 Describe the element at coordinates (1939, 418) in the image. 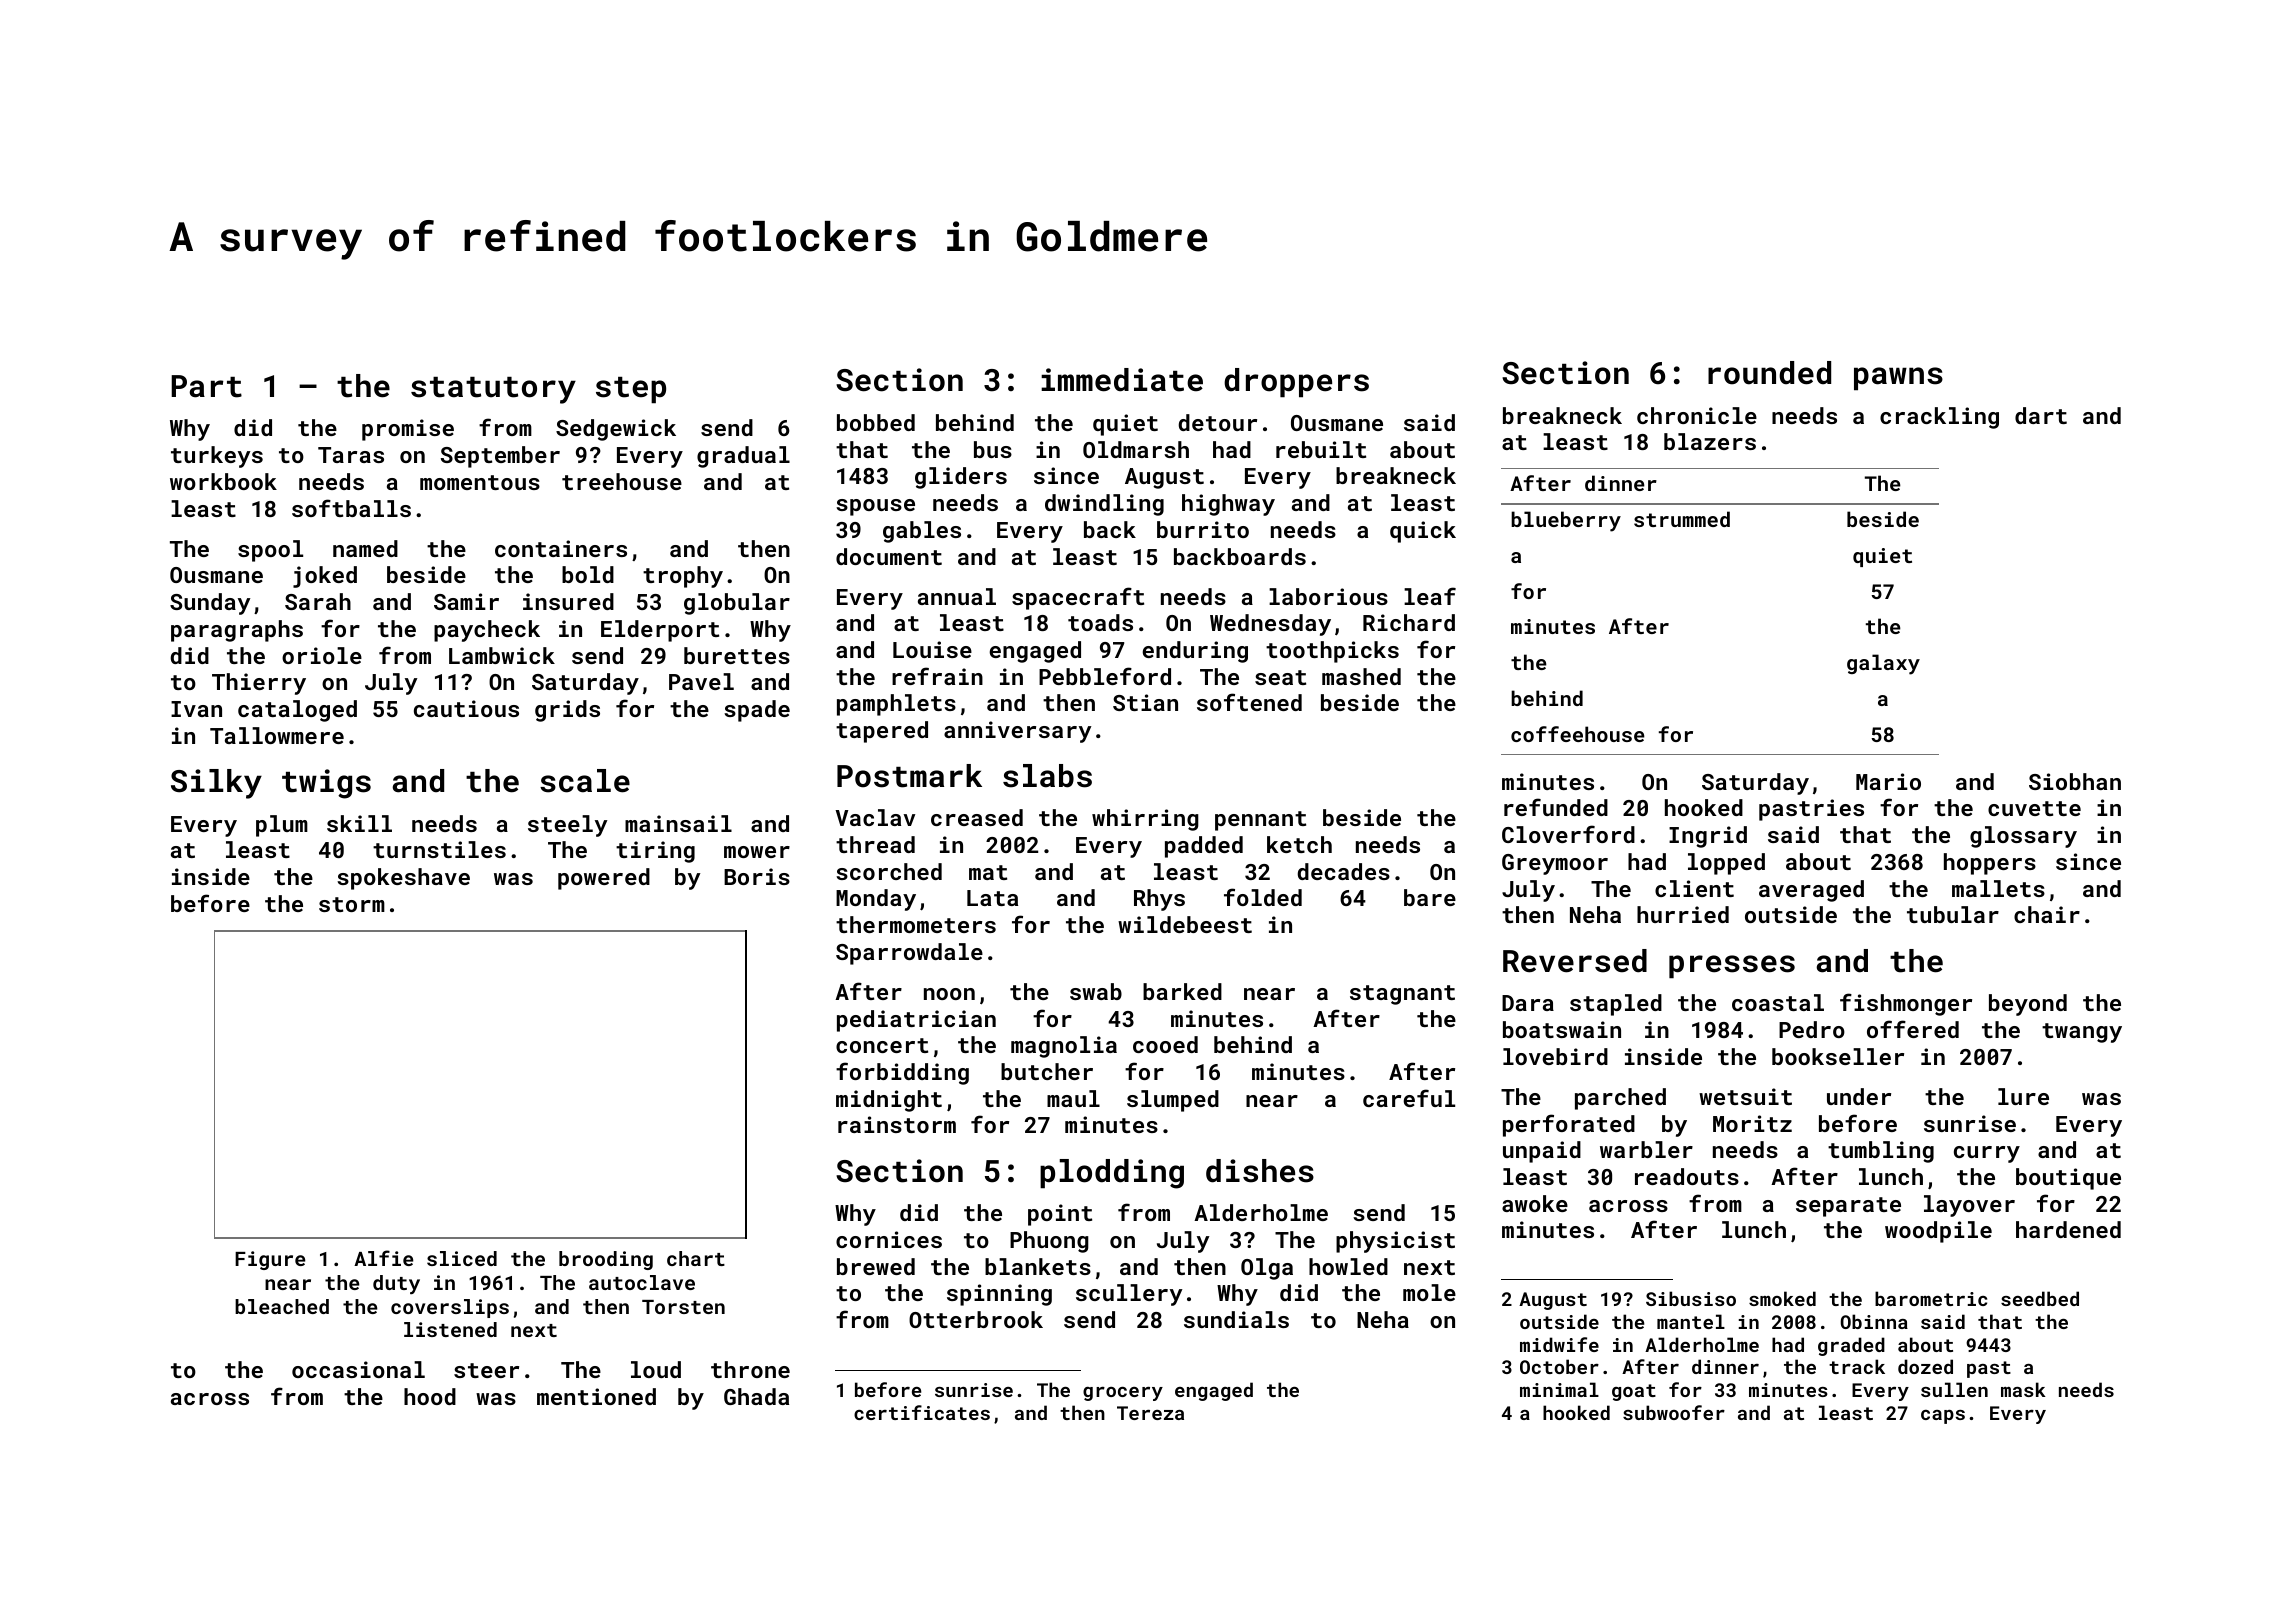

I see `crackling` at that location.
